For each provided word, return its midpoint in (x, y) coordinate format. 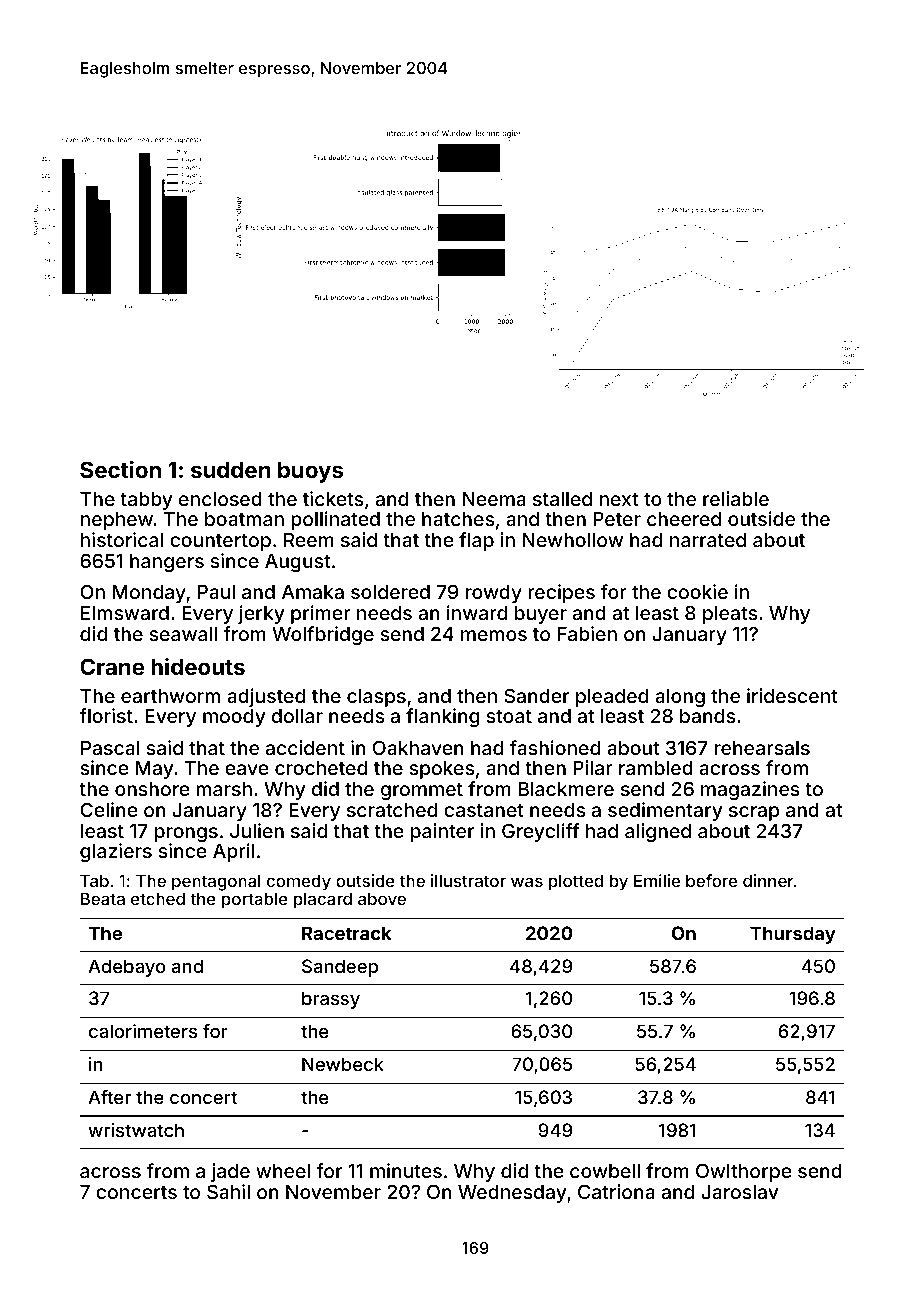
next (619, 499)
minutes (406, 1170)
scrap (754, 813)
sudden (231, 470)
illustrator (468, 880)
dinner (768, 880)
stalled (562, 499)
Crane (112, 666)
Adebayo (127, 968)
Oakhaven (418, 747)
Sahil (228, 1191)
